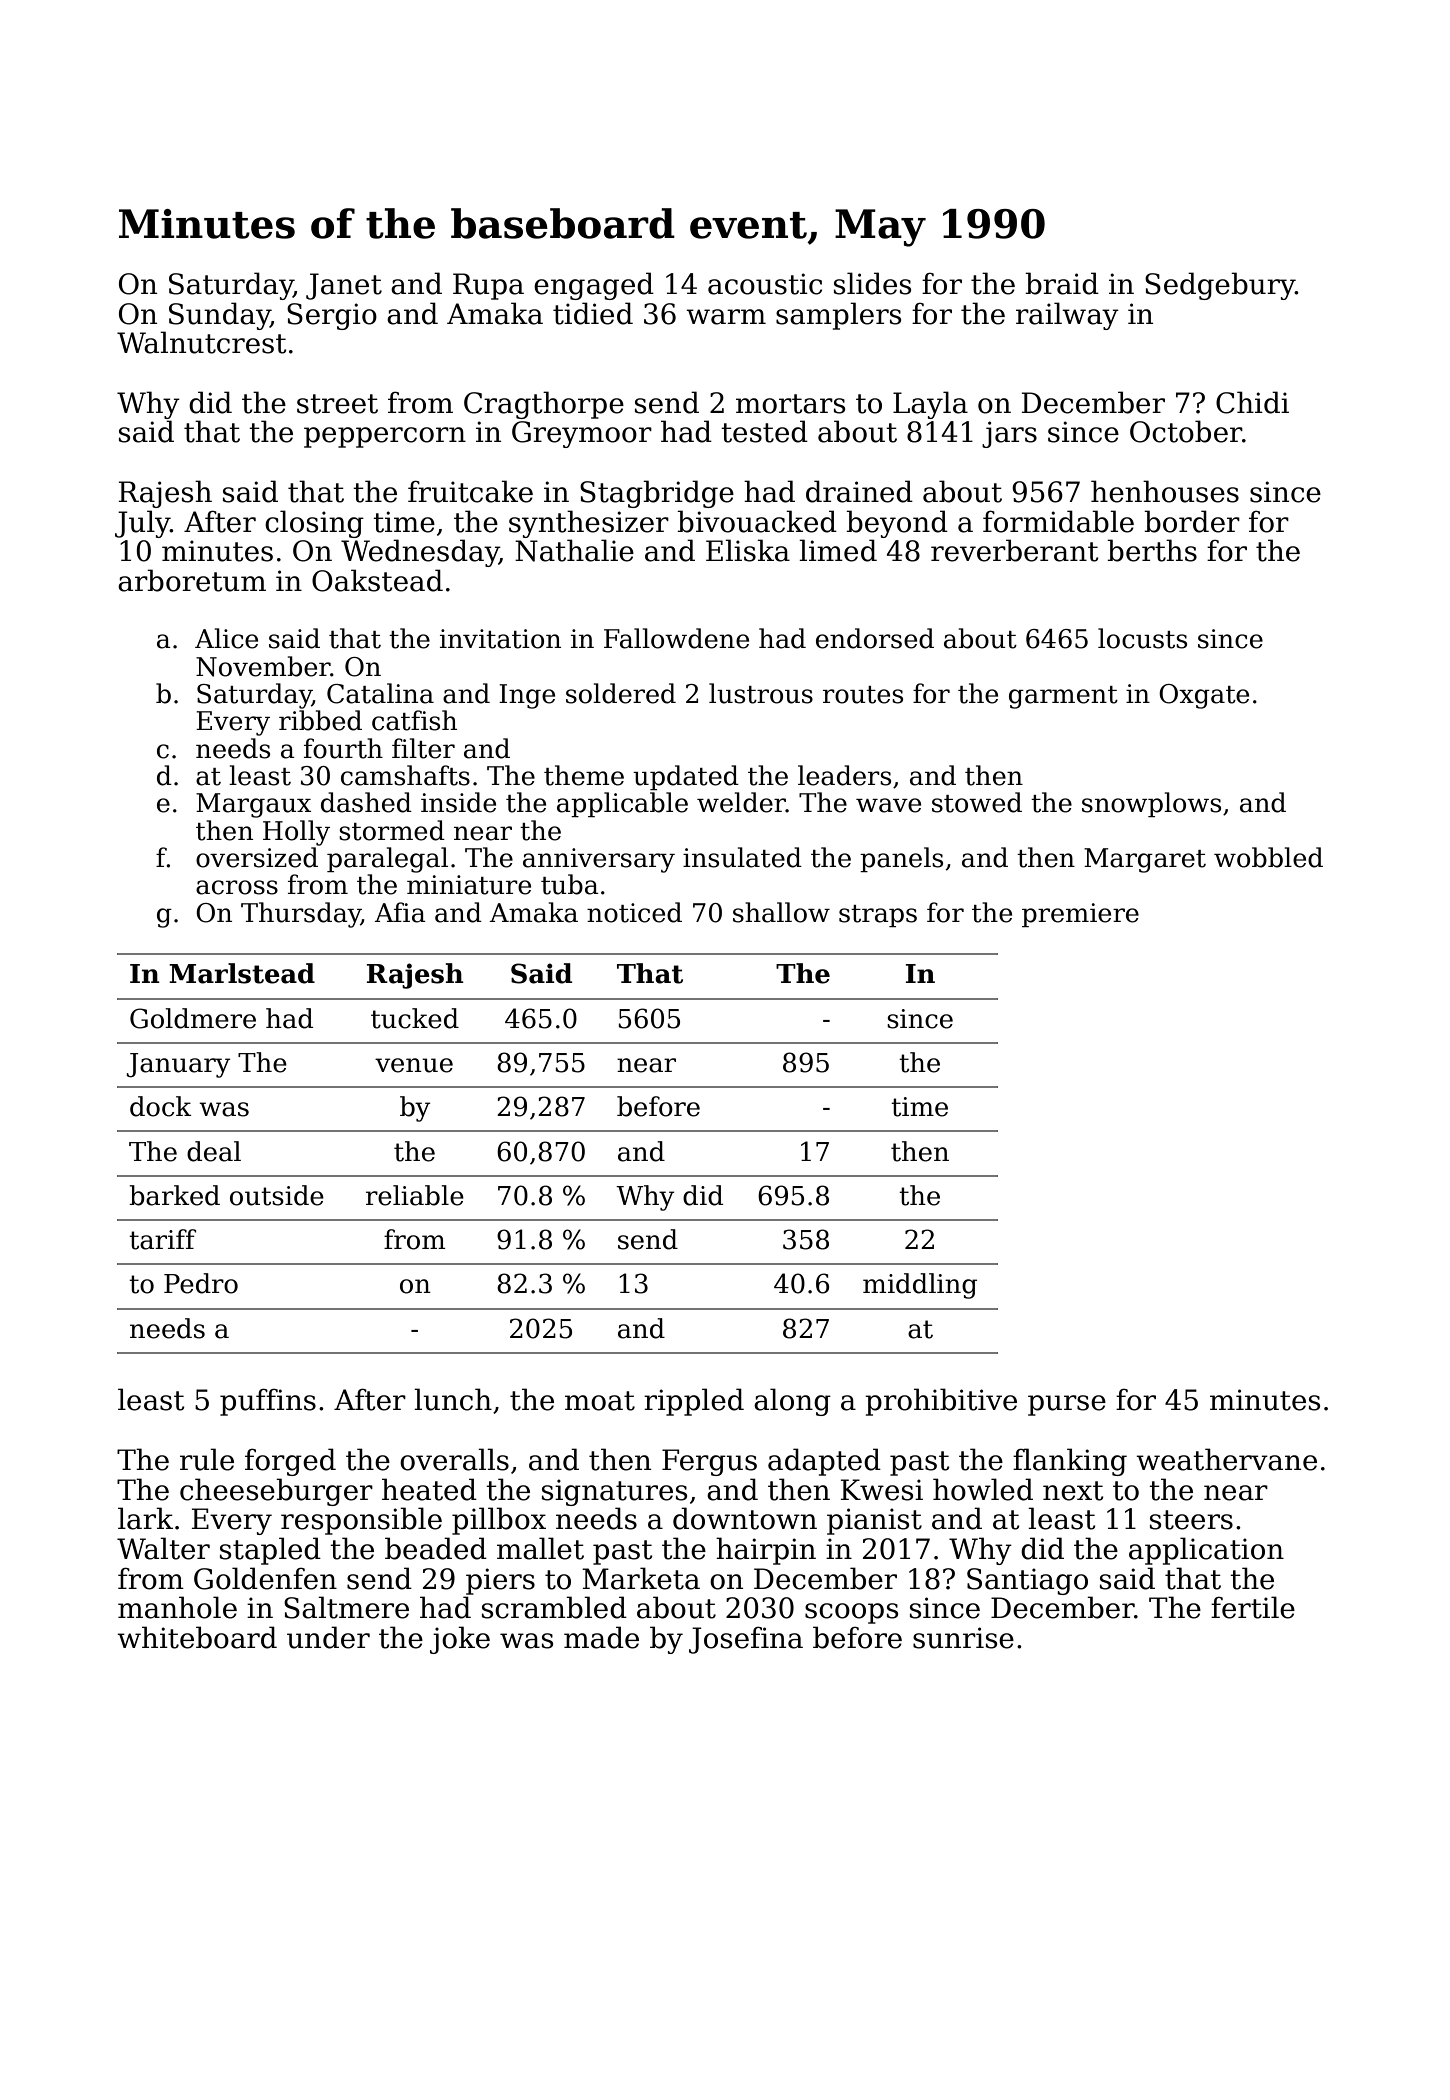  Describe the element at coordinates (337, 404) in the screenshot. I see `street` at that location.
